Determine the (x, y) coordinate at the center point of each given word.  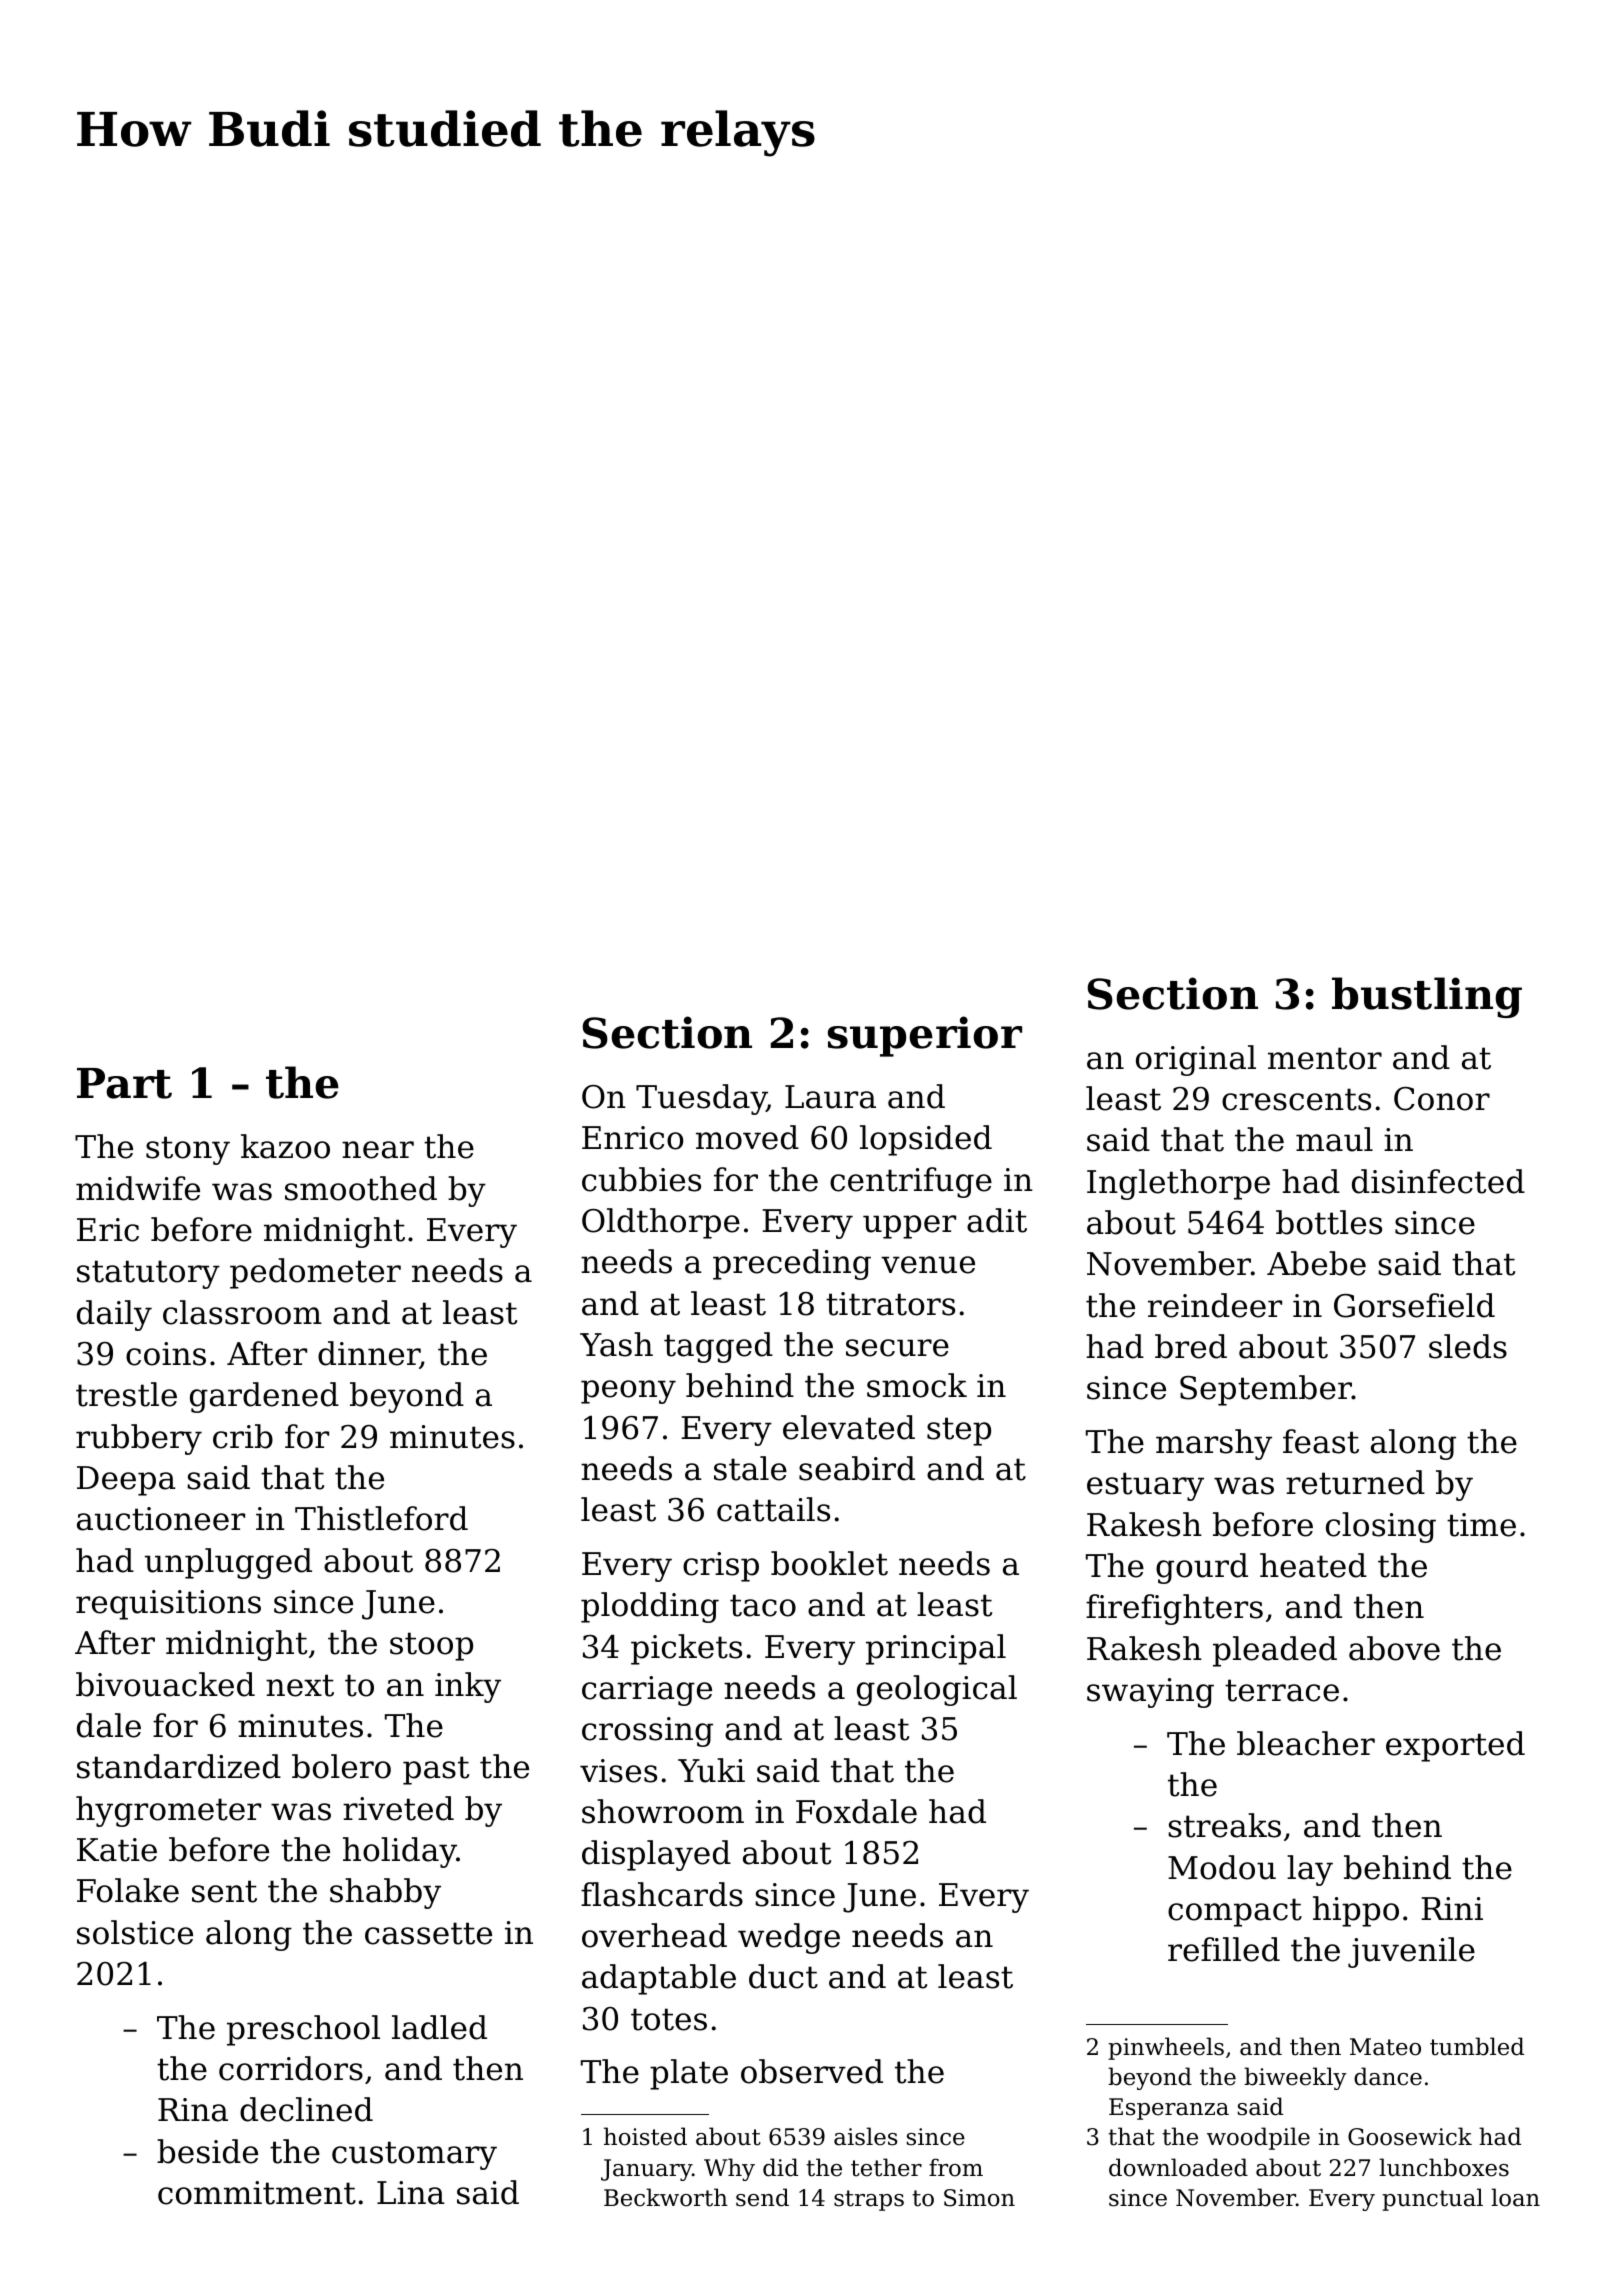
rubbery (139, 1439)
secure (897, 1348)
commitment (257, 2193)
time (1481, 1525)
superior (925, 1036)
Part (124, 1083)
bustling (1427, 997)
